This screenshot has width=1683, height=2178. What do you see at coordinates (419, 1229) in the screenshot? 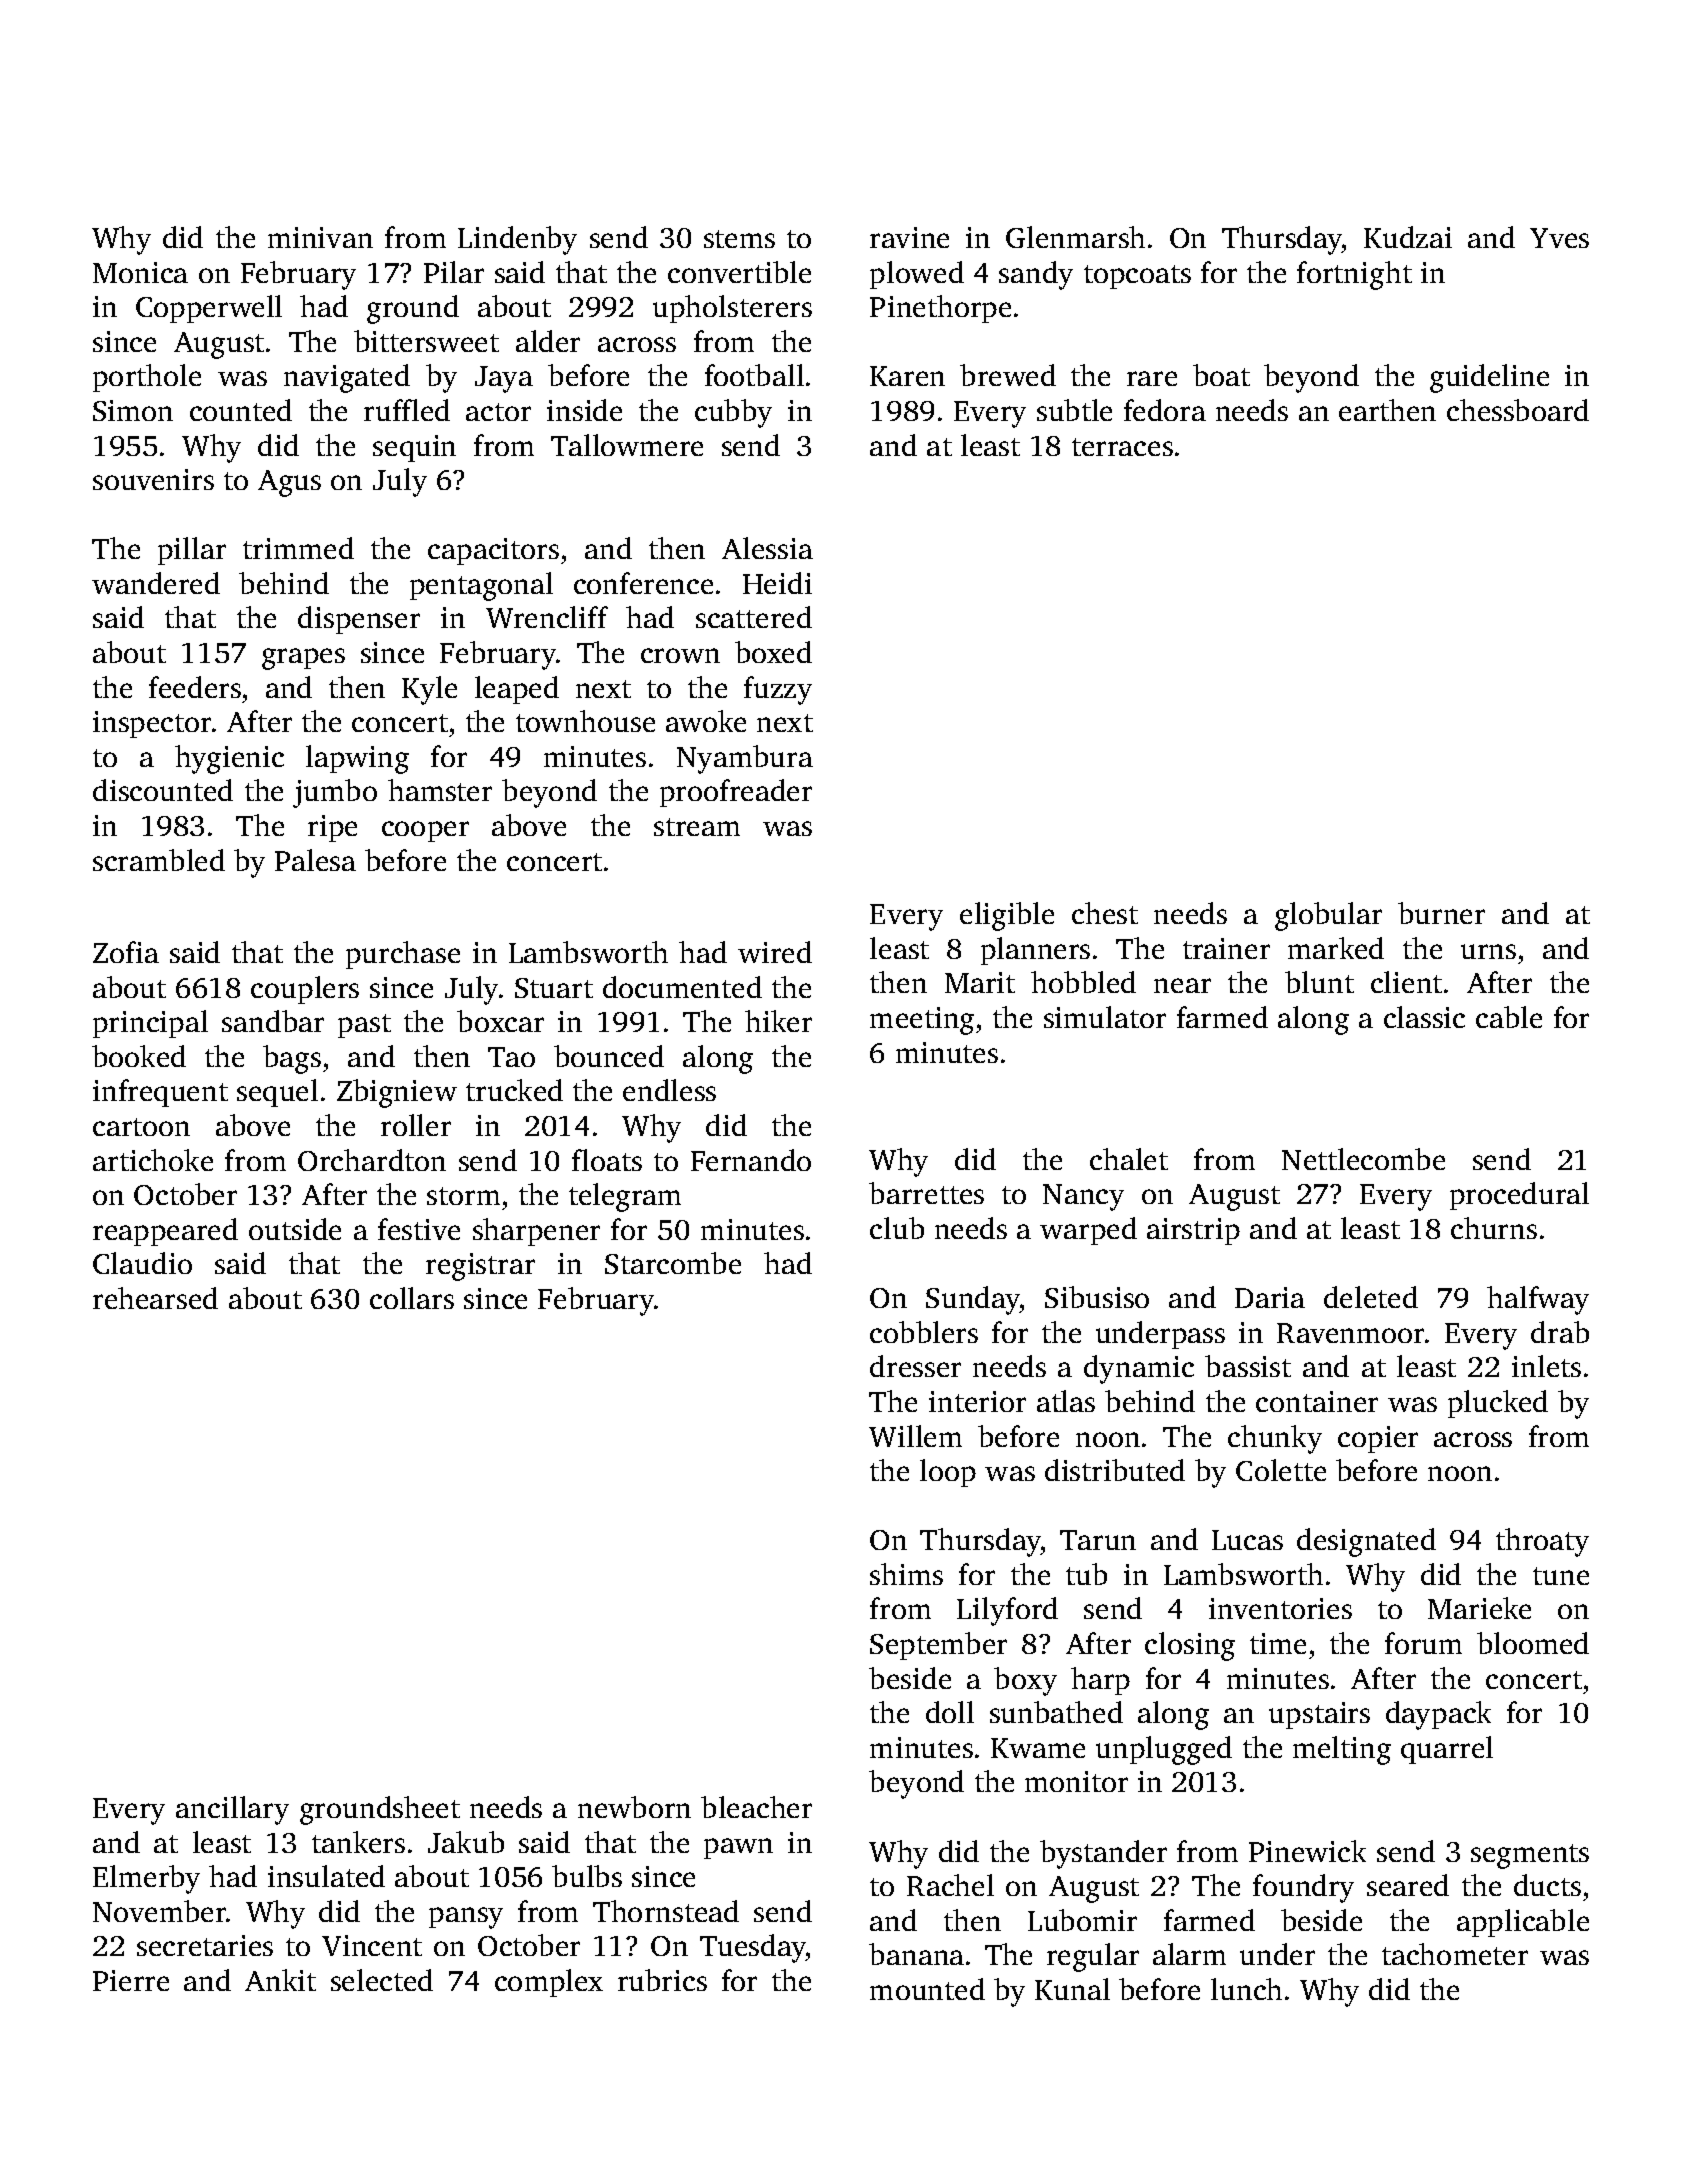
I see `festive` at bounding box center [419, 1229].
